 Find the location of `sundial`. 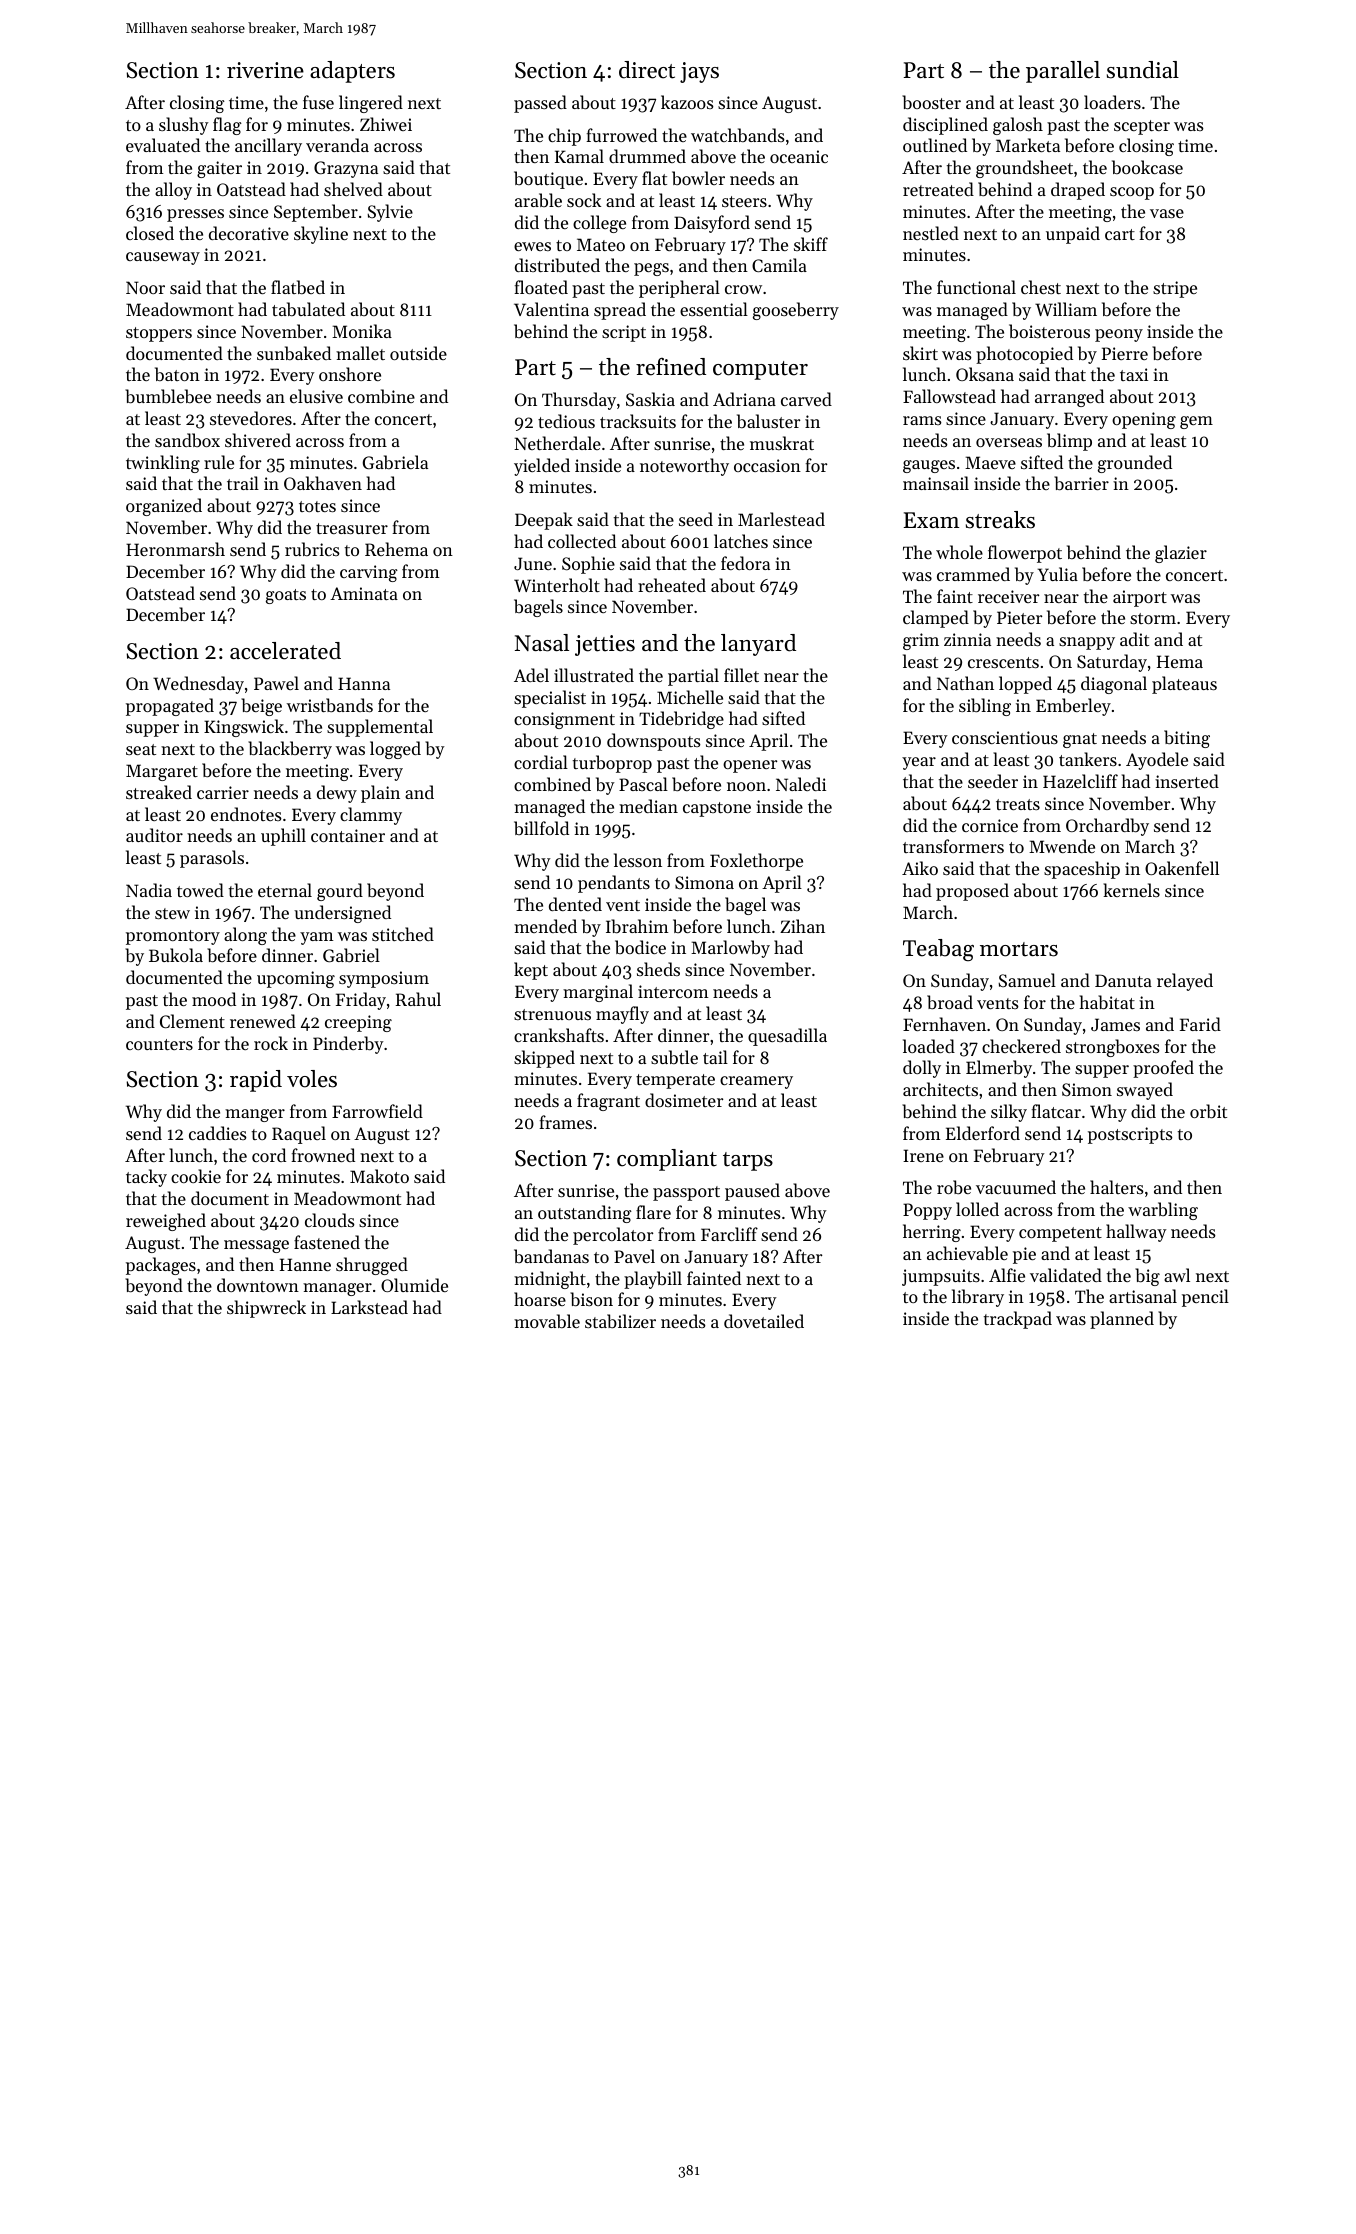

sundial is located at coordinates (1143, 70).
